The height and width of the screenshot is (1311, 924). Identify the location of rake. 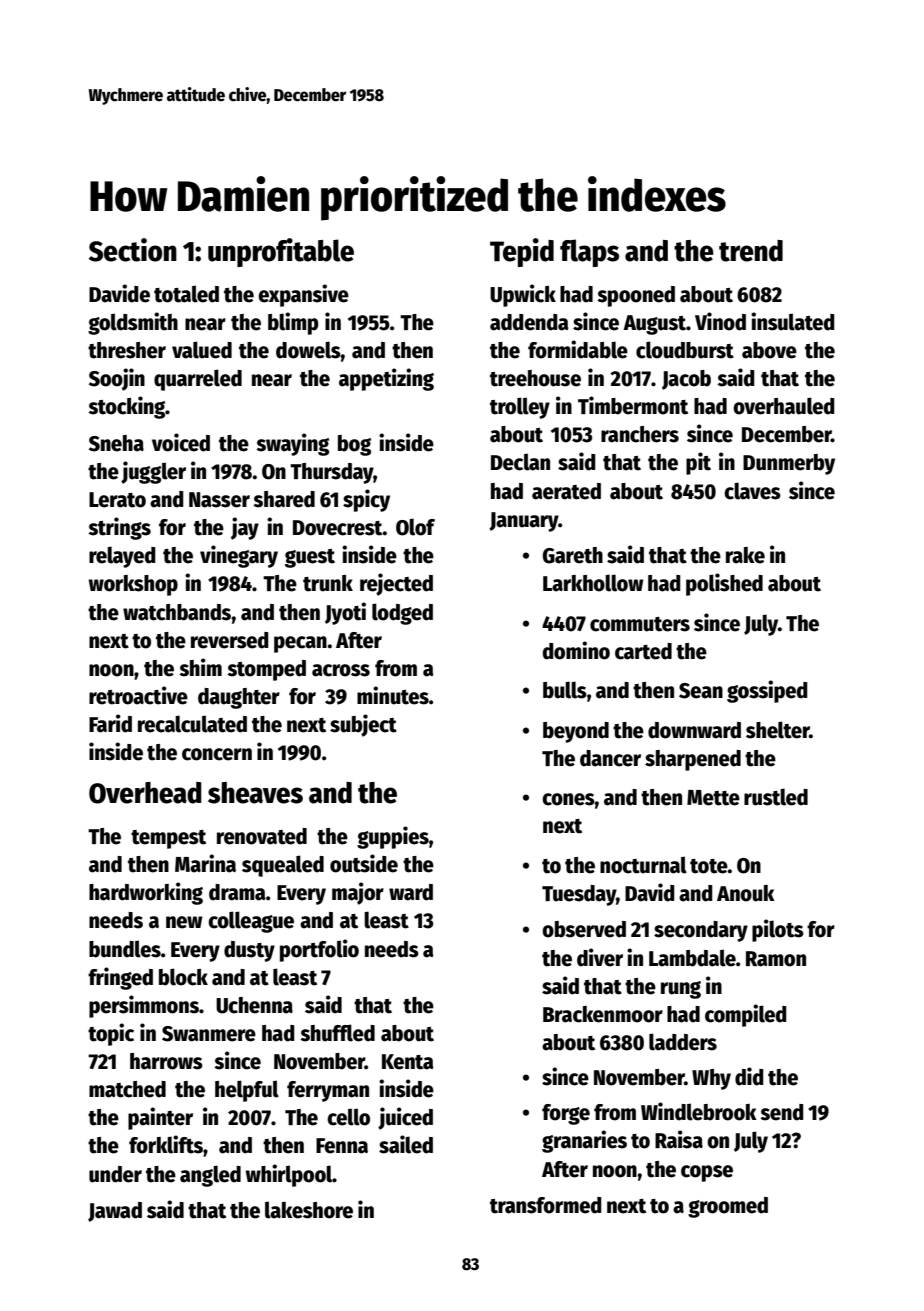
(745, 555).
